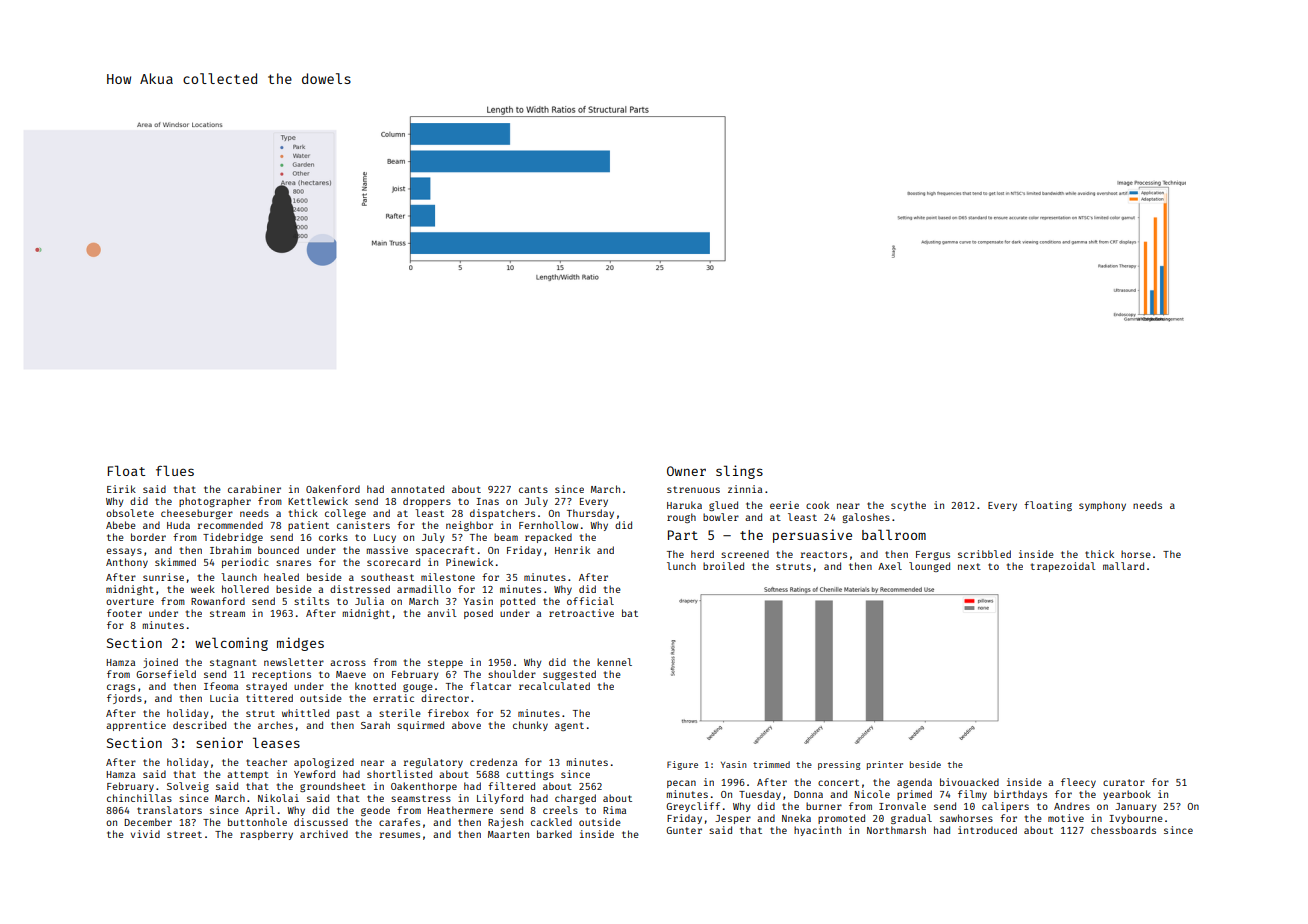 The image size is (1308, 924). What do you see at coordinates (569, 726) in the screenshot?
I see `agent` at bounding box center [569, 726].
